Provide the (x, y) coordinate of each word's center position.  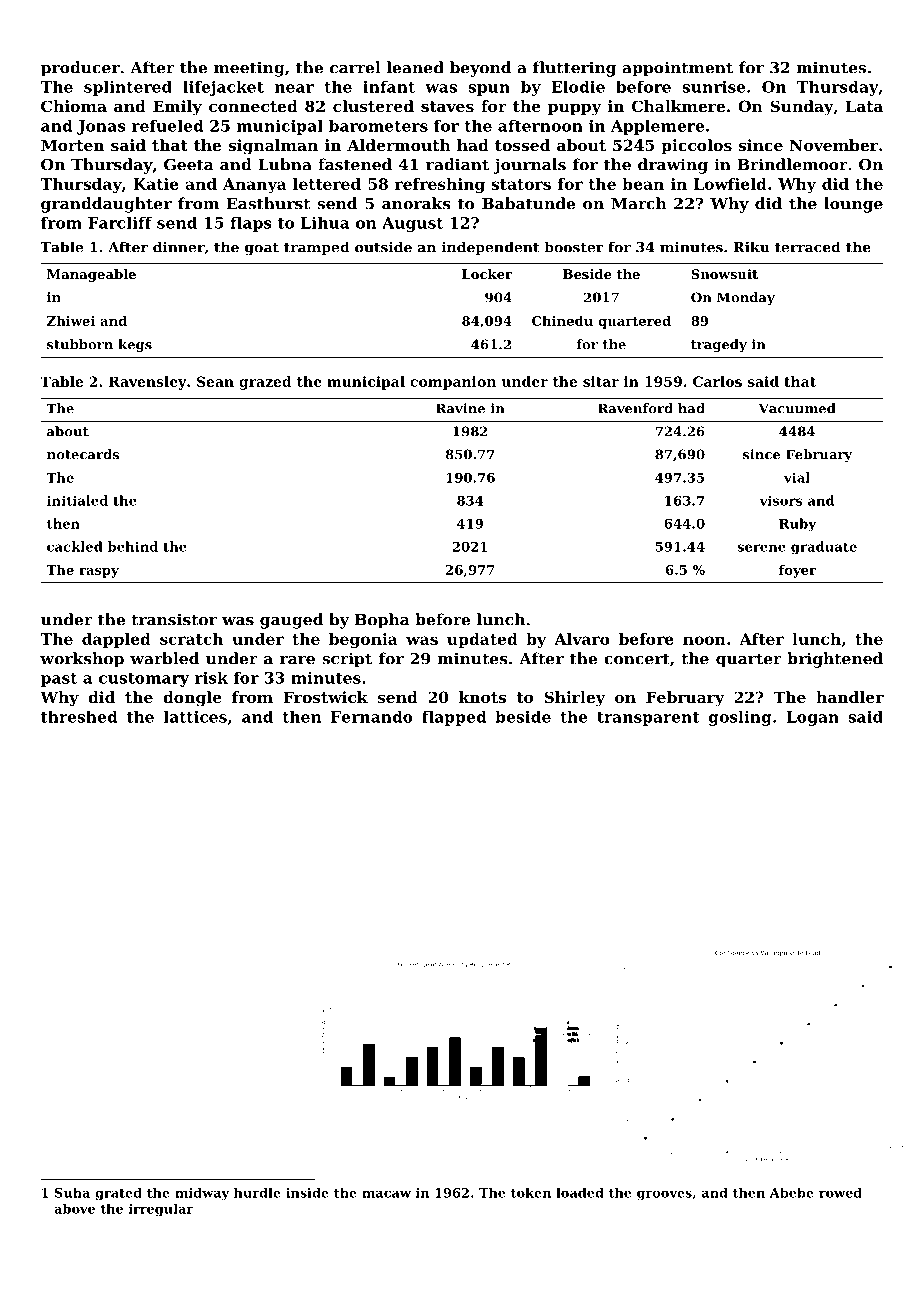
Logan (813, 718)
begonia (363, 640)
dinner (178, 247)
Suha (72, 1192)
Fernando (372, 716)
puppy (574, 109)
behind (133, 546)
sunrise (714, 87)
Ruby (797, 525)
